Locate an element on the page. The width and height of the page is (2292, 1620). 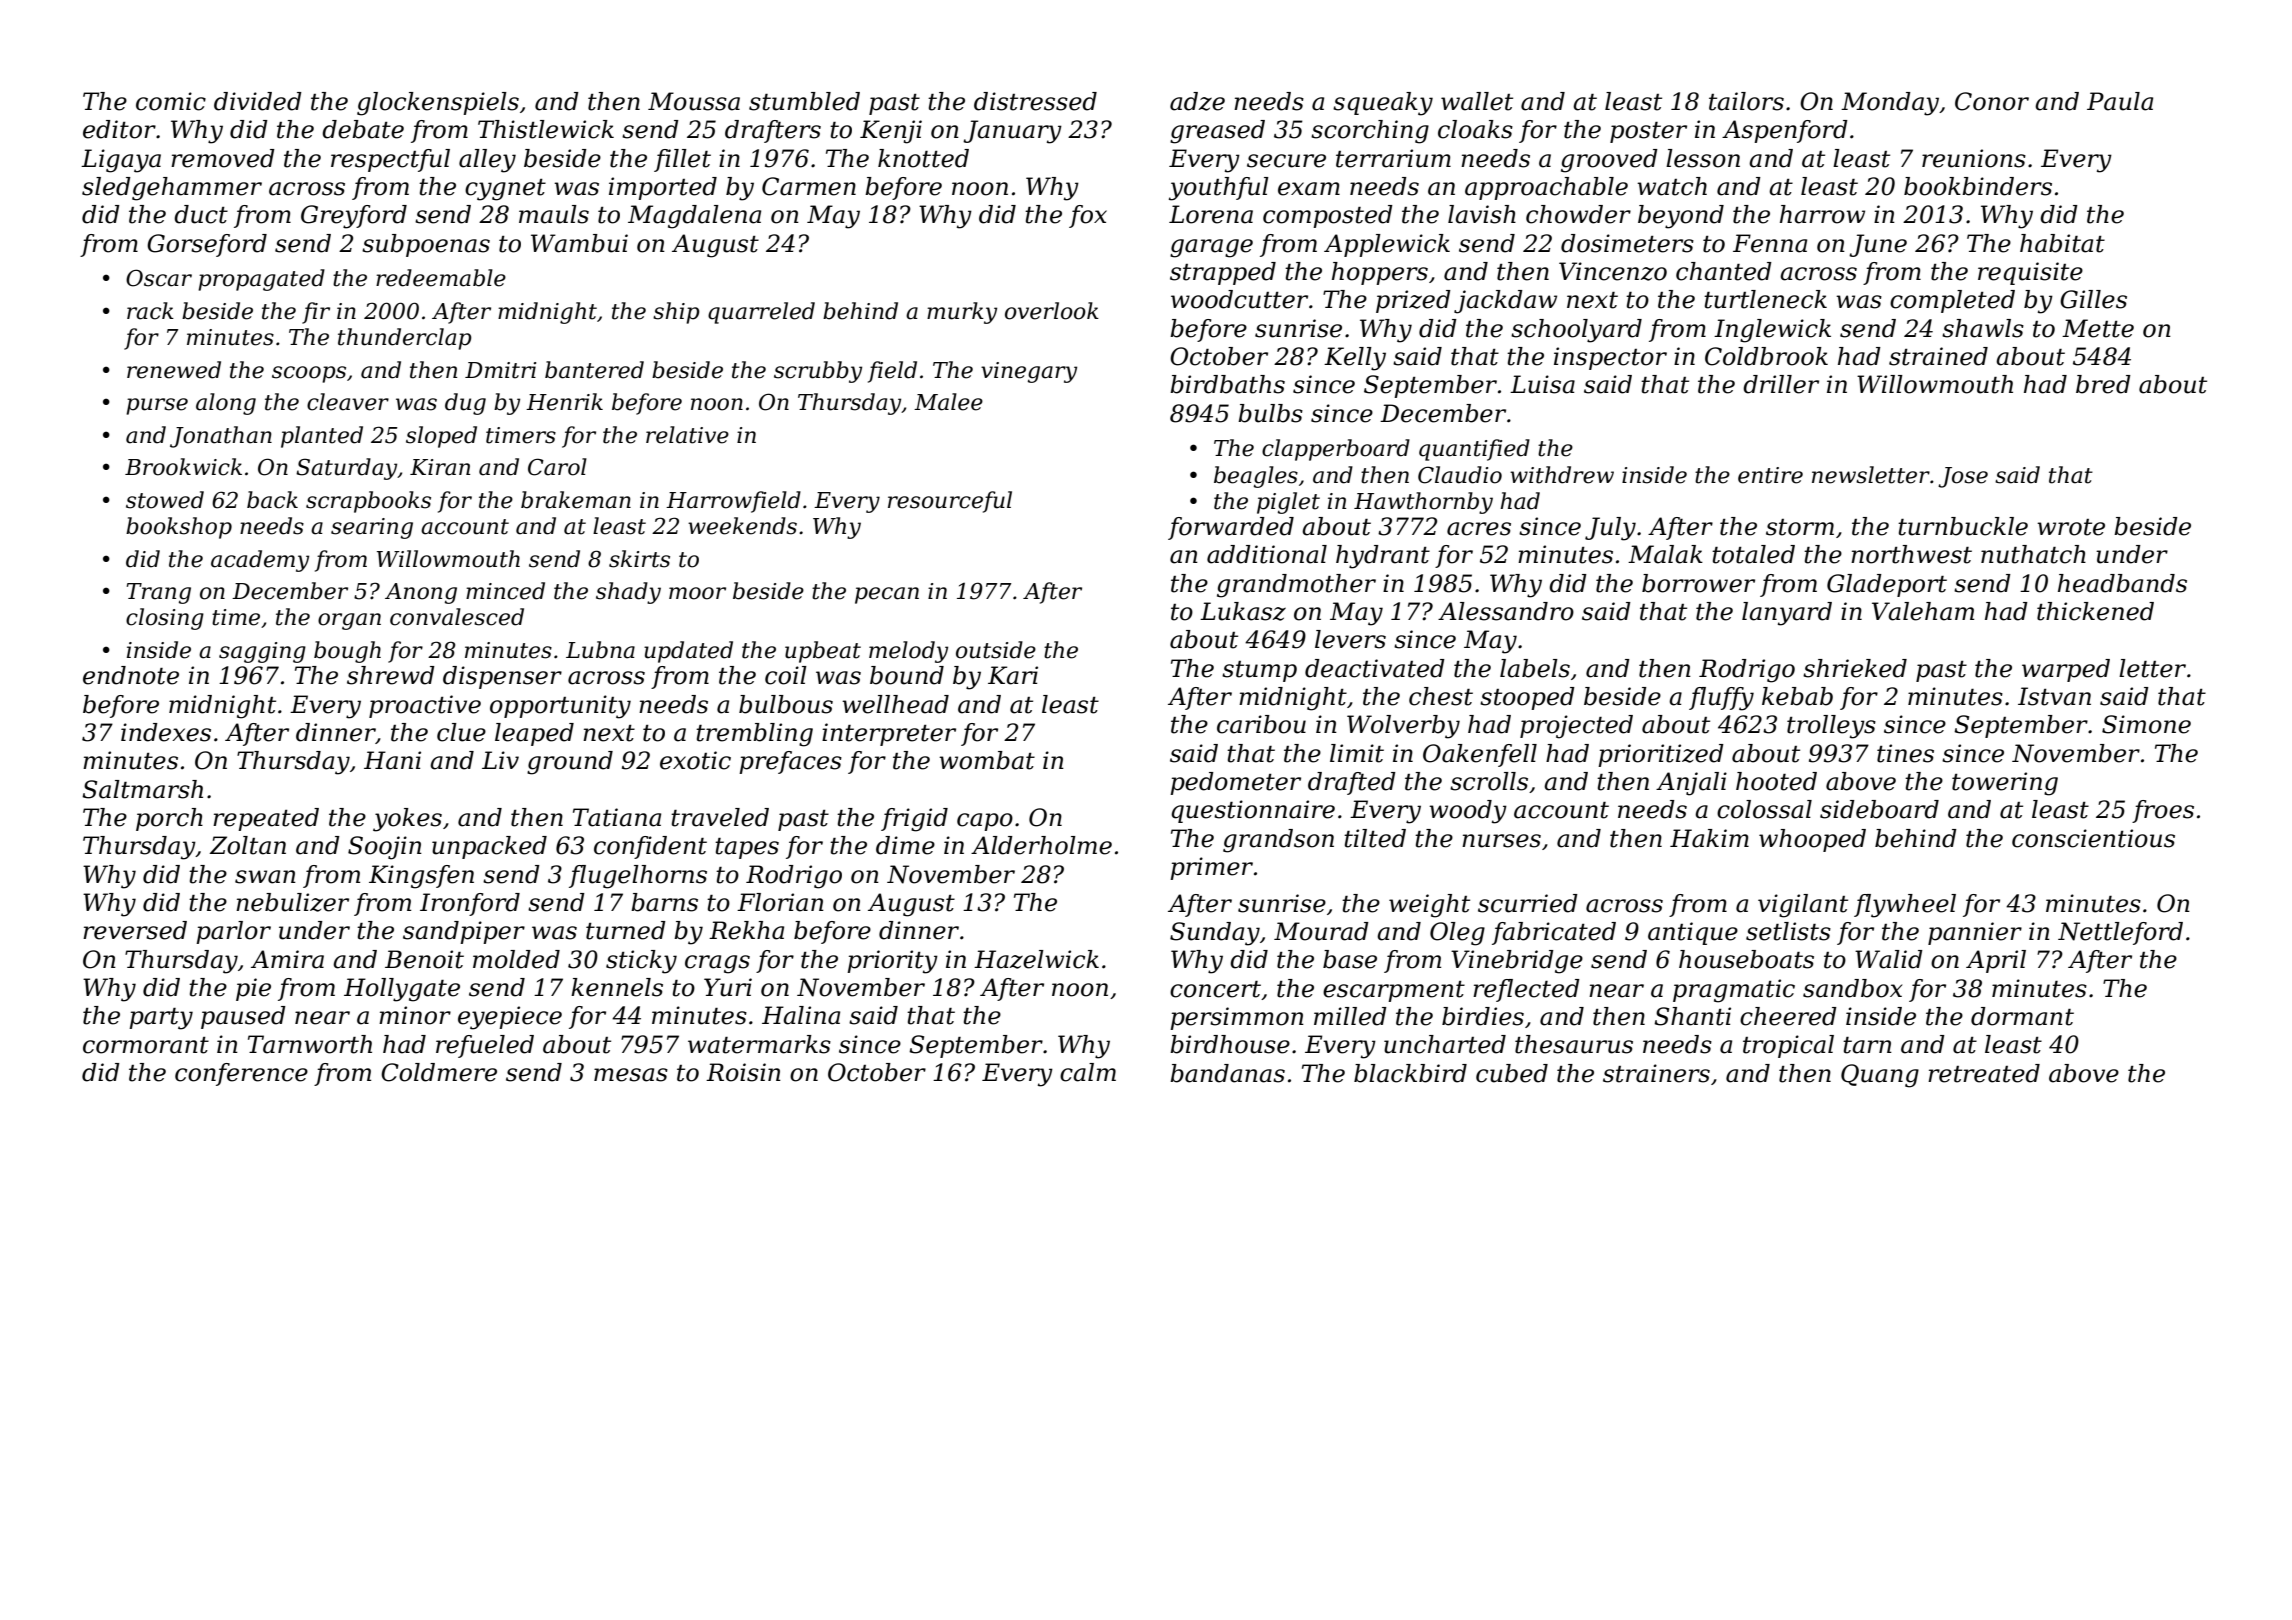
scrubby is located at coordinates (818, 372).
